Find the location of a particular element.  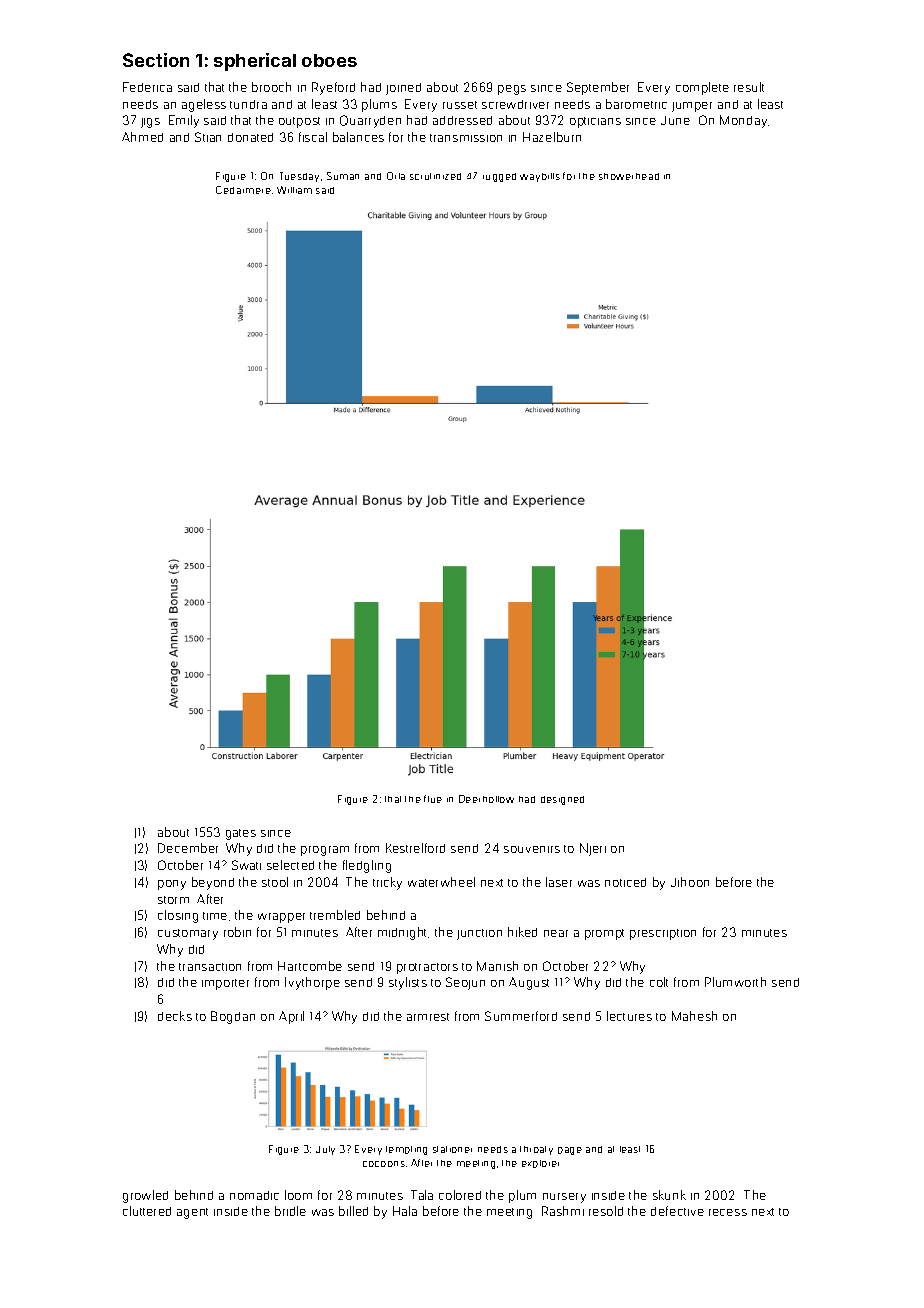

flue is located at coordinates (433, 799).
